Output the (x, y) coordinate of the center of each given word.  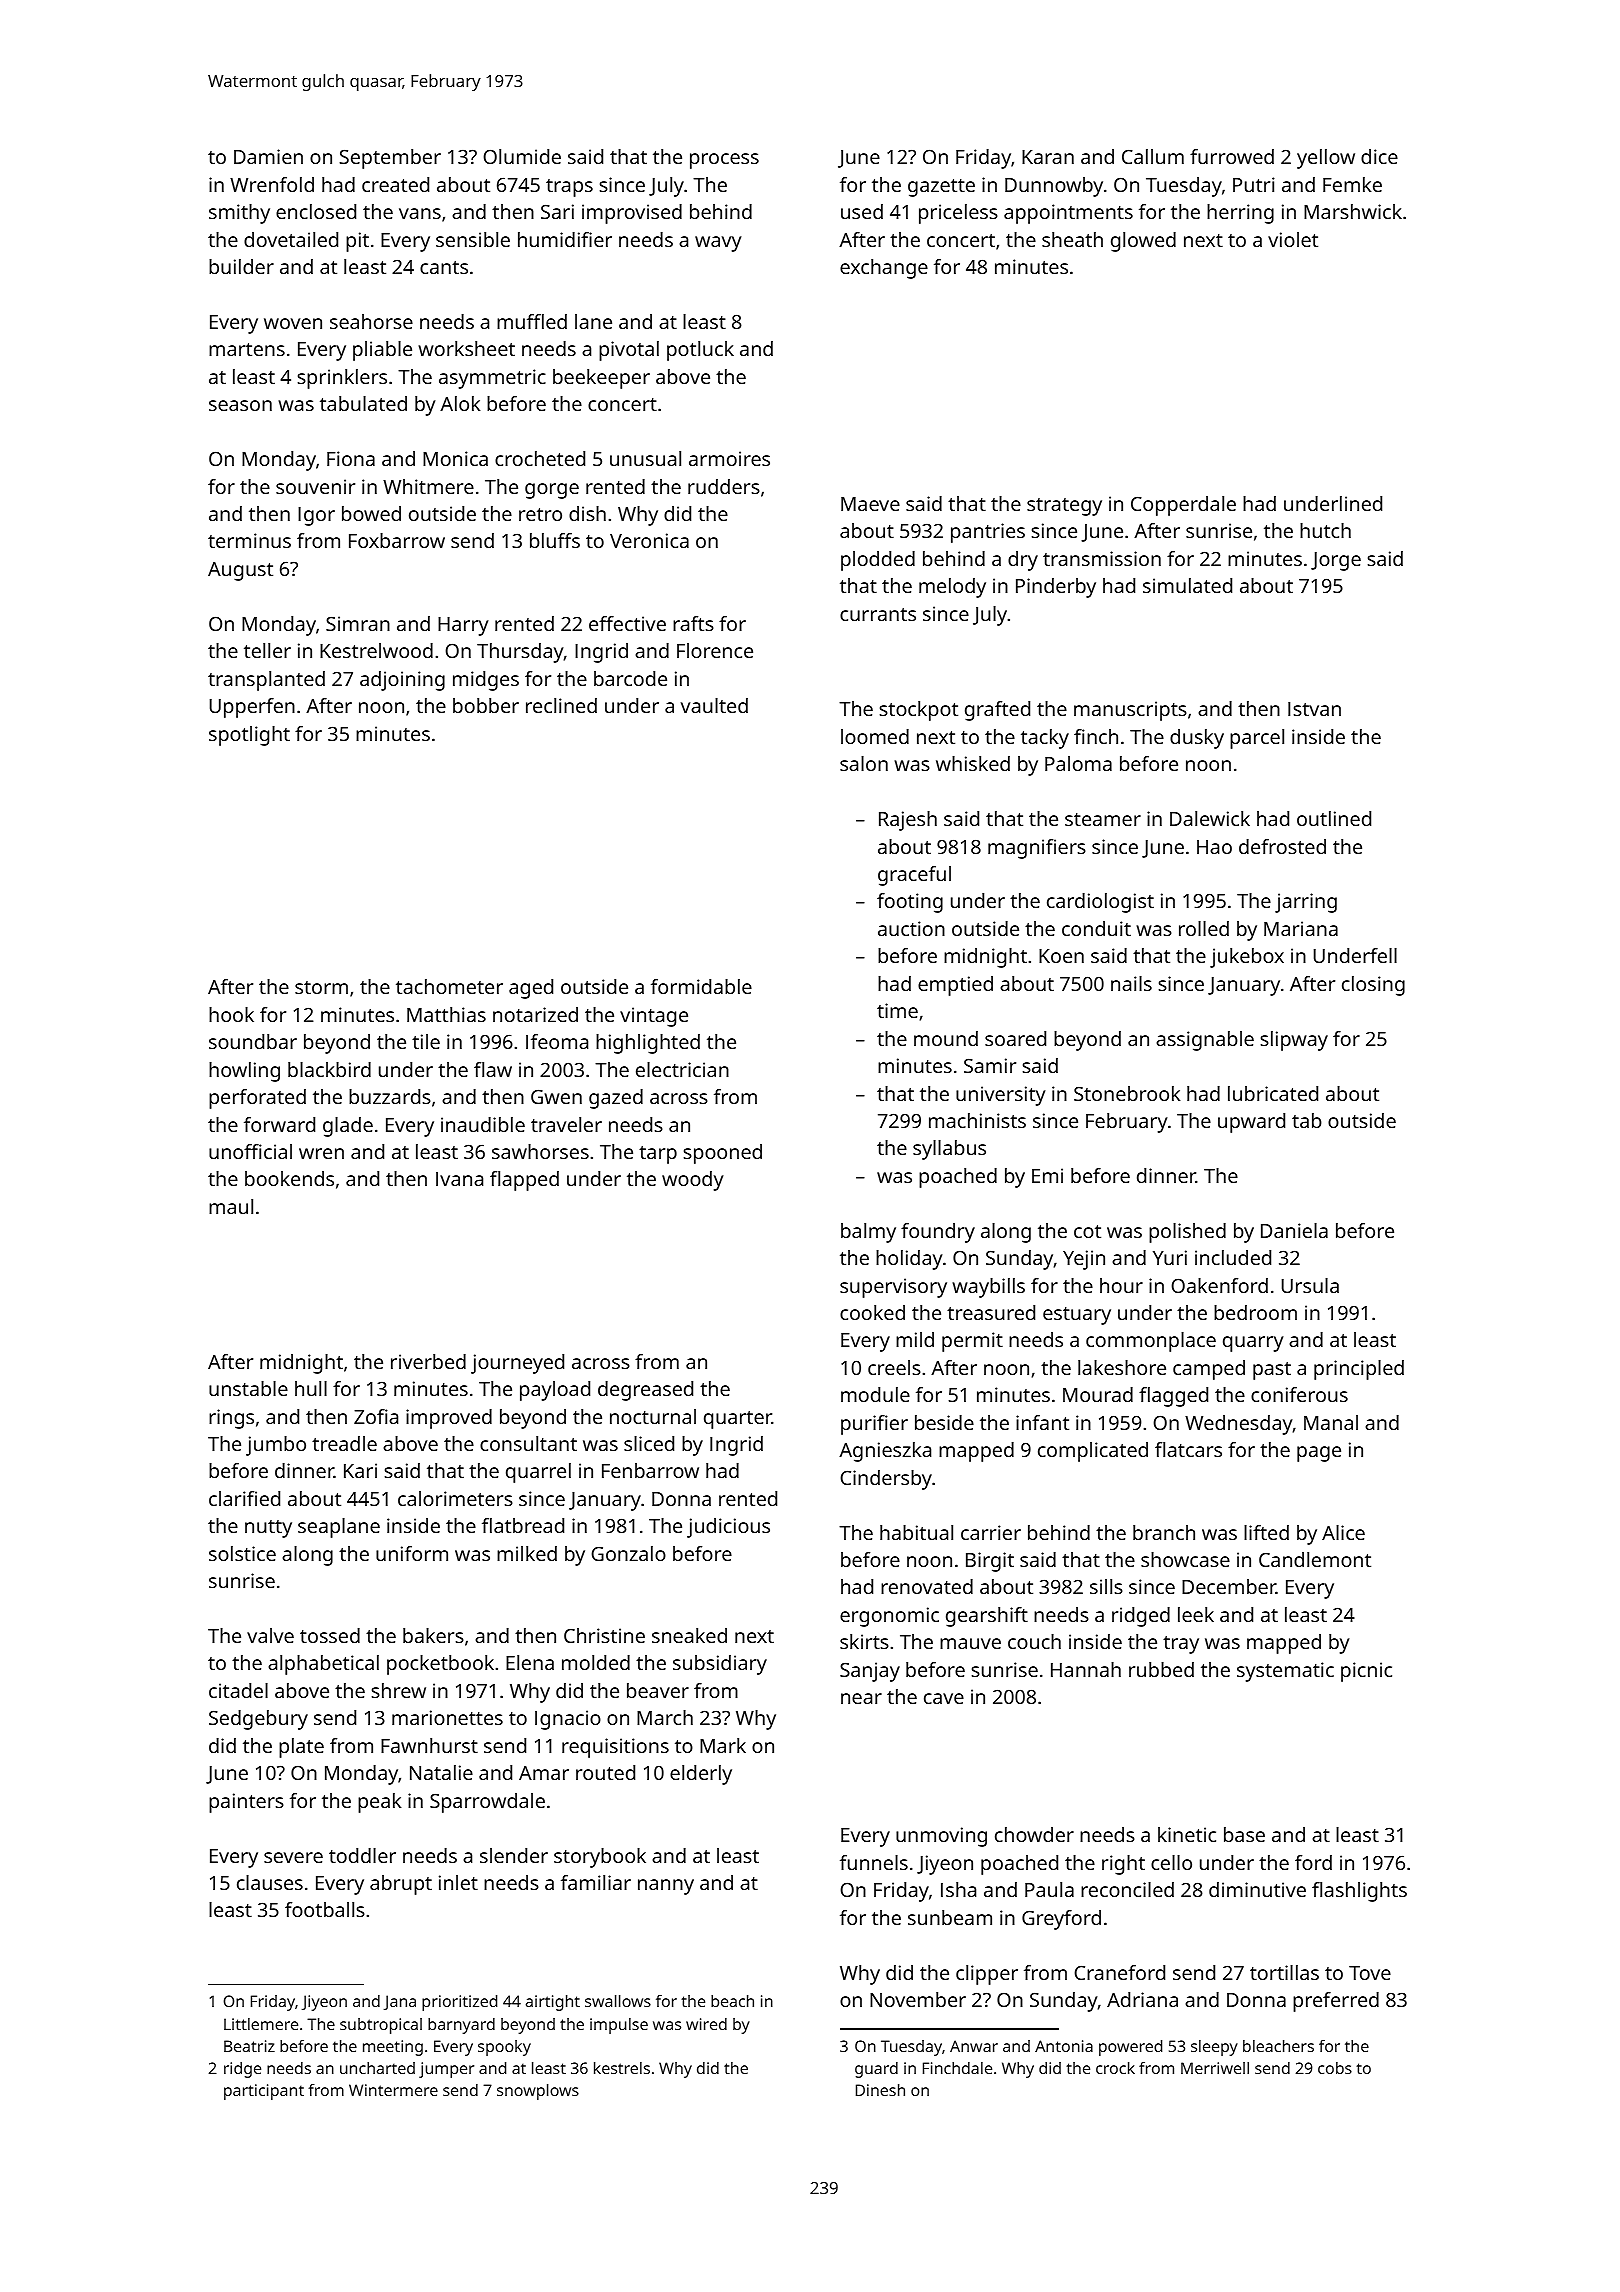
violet (1293, 239)
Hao (1214, 847)
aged (531, 989)
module (875, 1394)
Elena (530, 1662)
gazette (941, 188)
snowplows (538, 2092)
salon (864, 763)
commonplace (1151, 1342)
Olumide (522, 156)
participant (264, 2092)
